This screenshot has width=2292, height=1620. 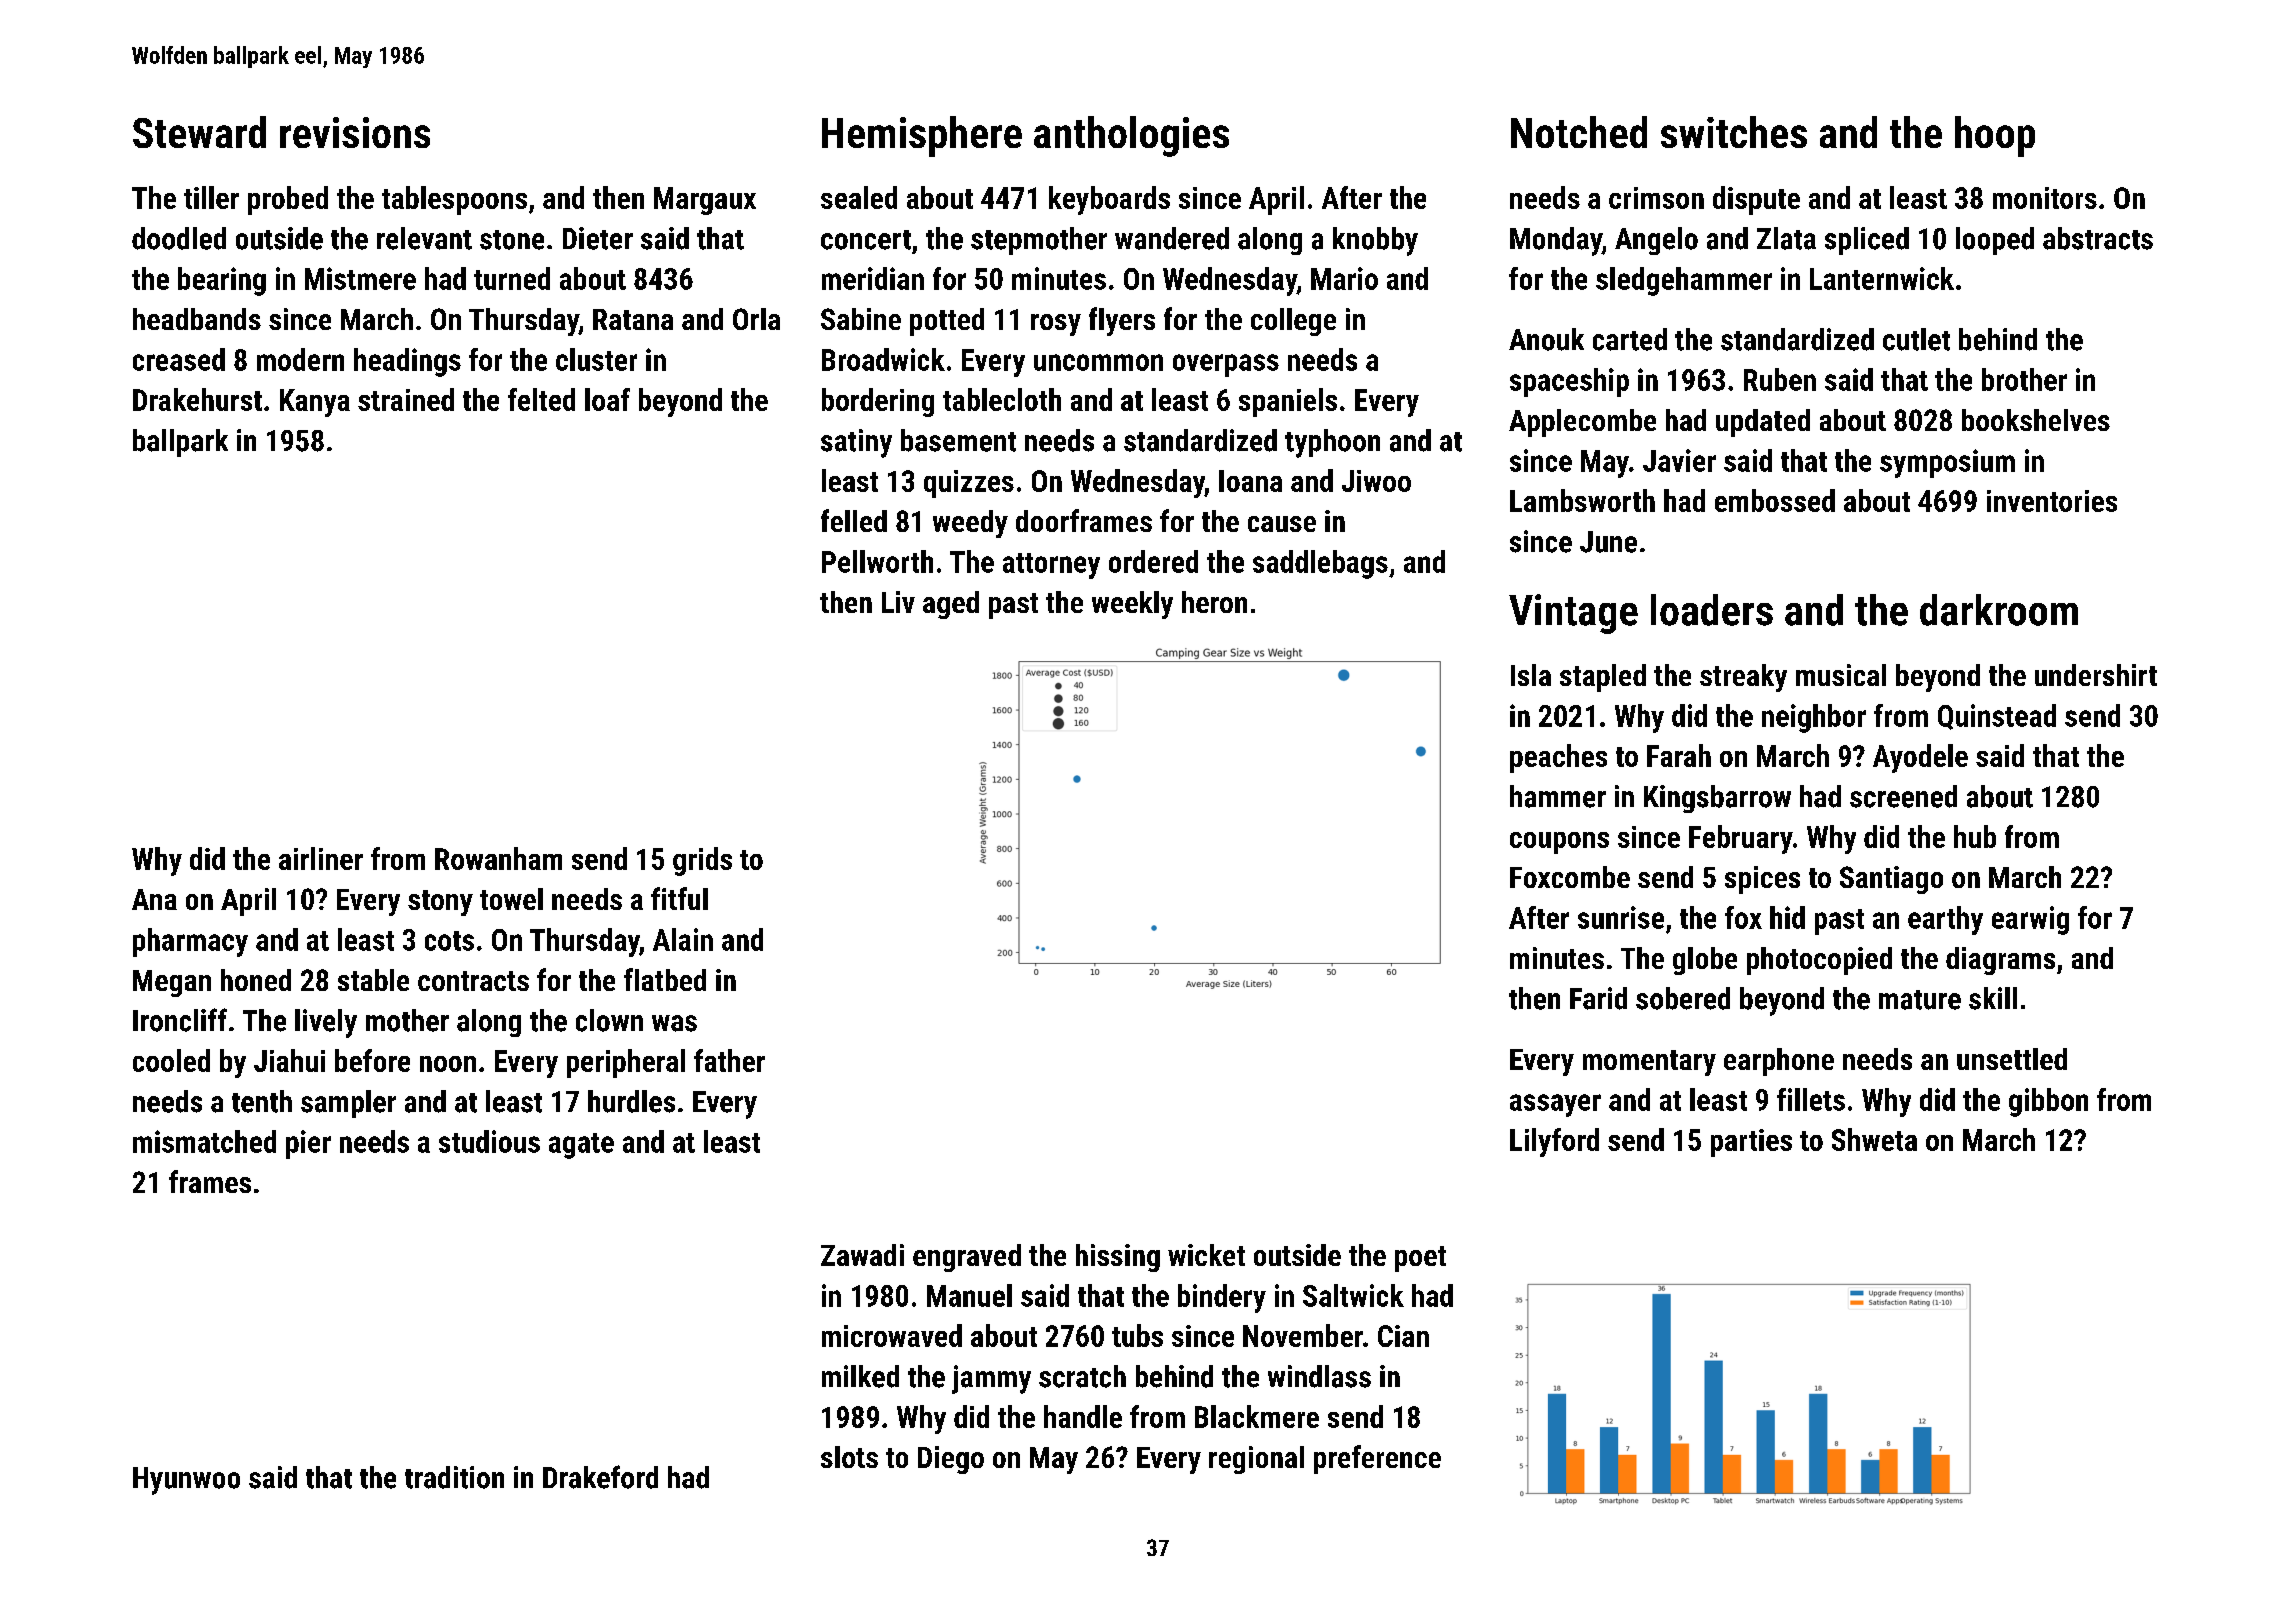 I want to click on Hemisphere, so click(x=922, y=136).
